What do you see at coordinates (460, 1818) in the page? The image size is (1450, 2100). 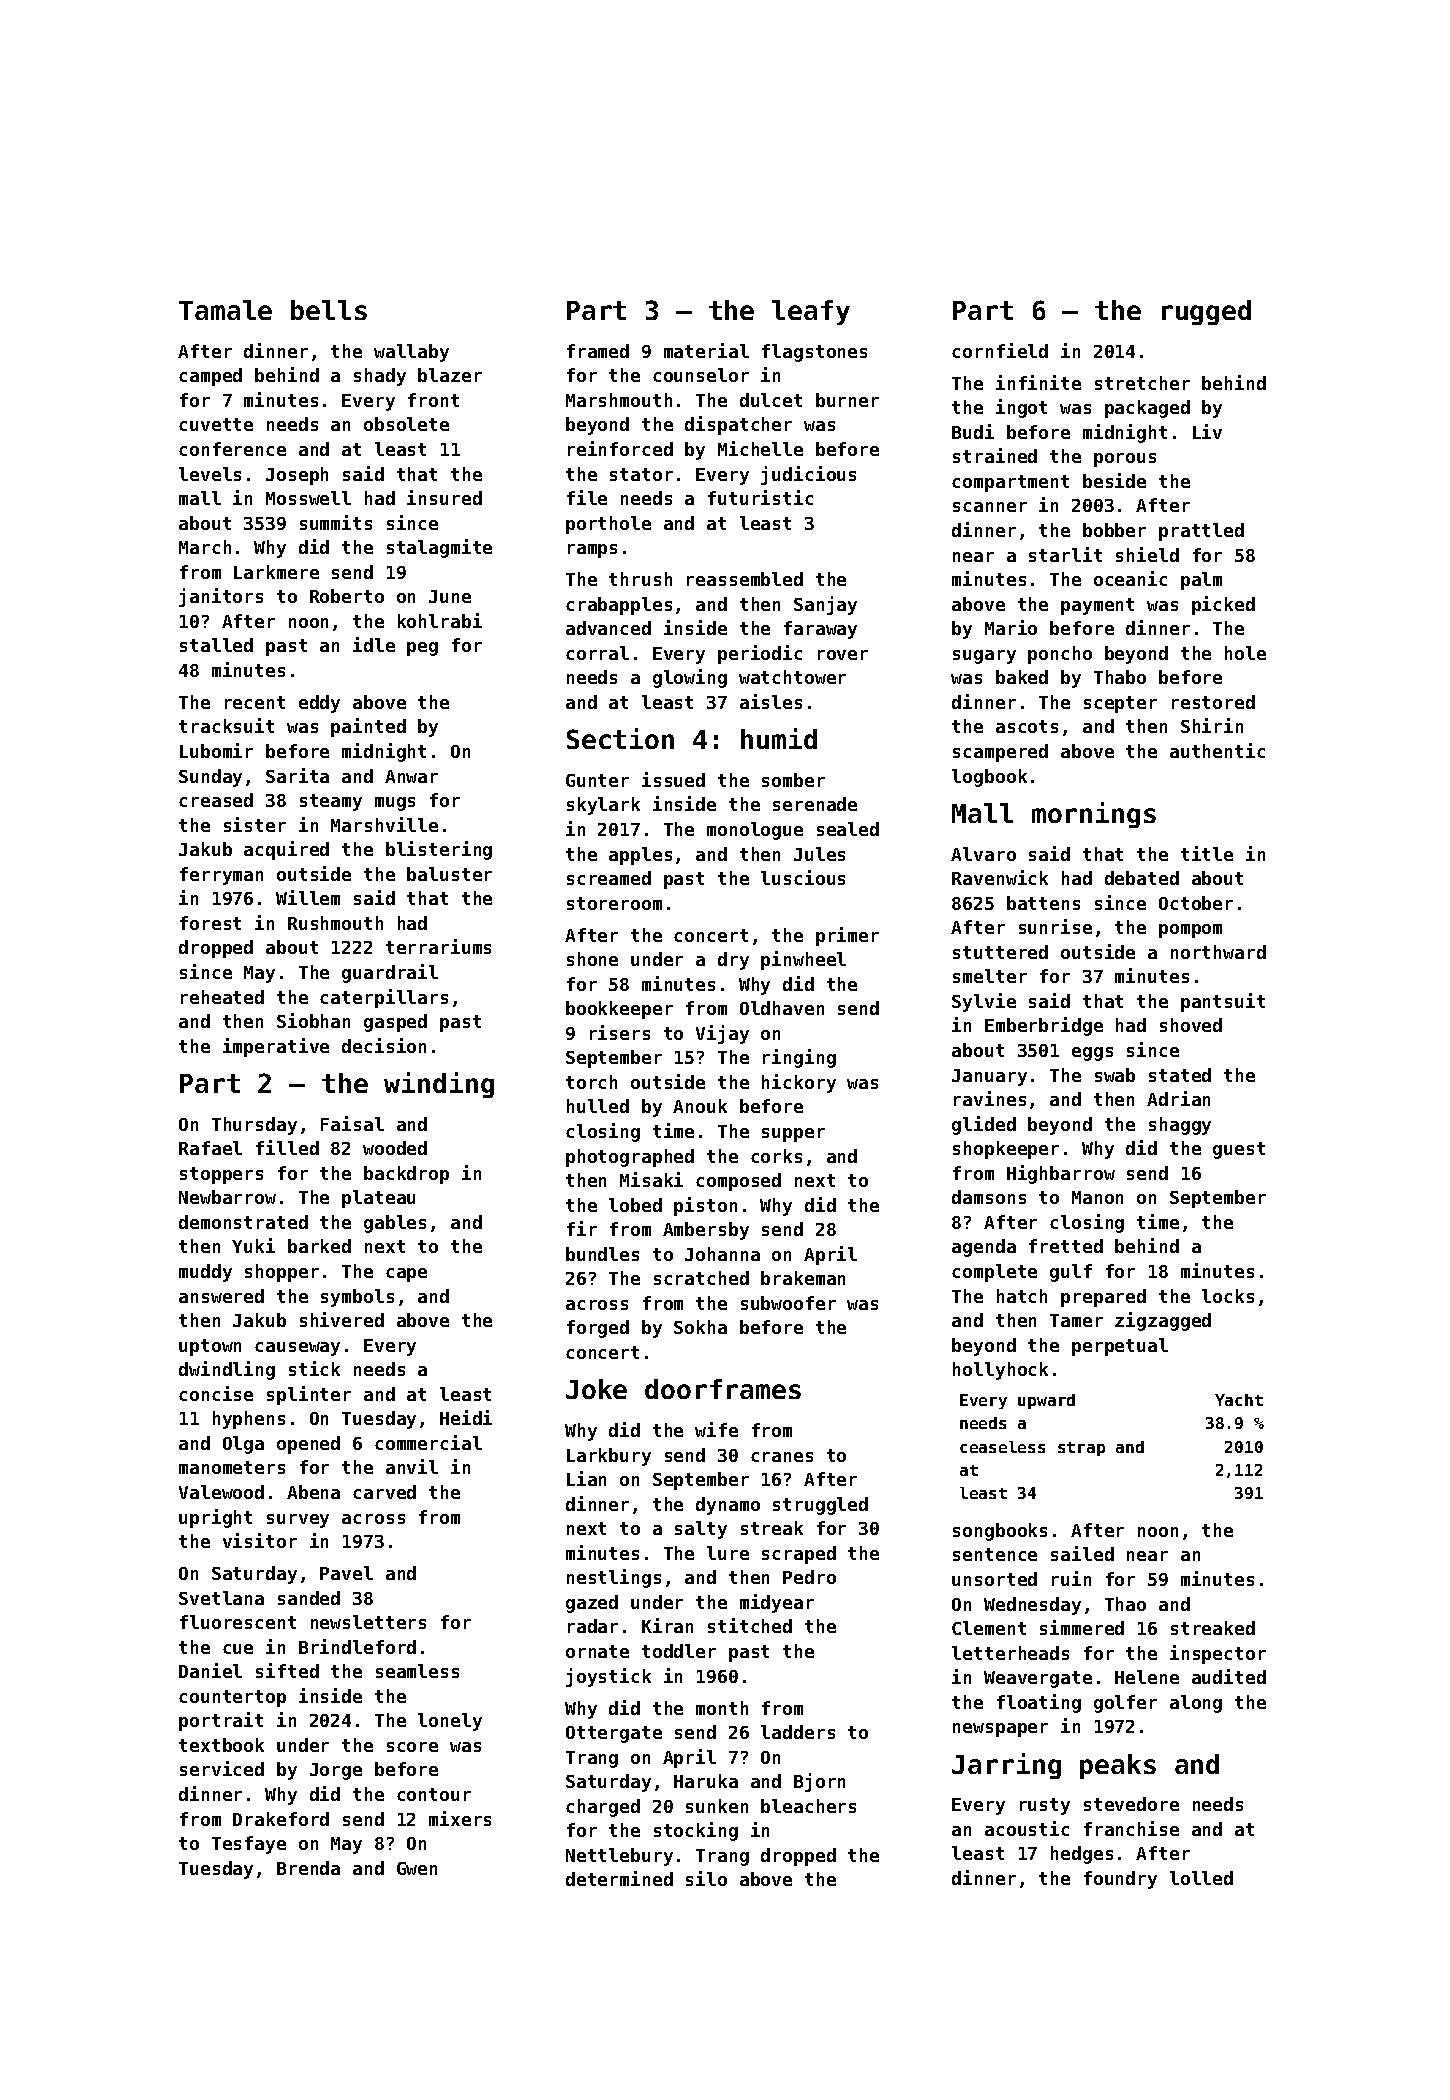 I see `mixers` at bounding box center [460, 1818].
